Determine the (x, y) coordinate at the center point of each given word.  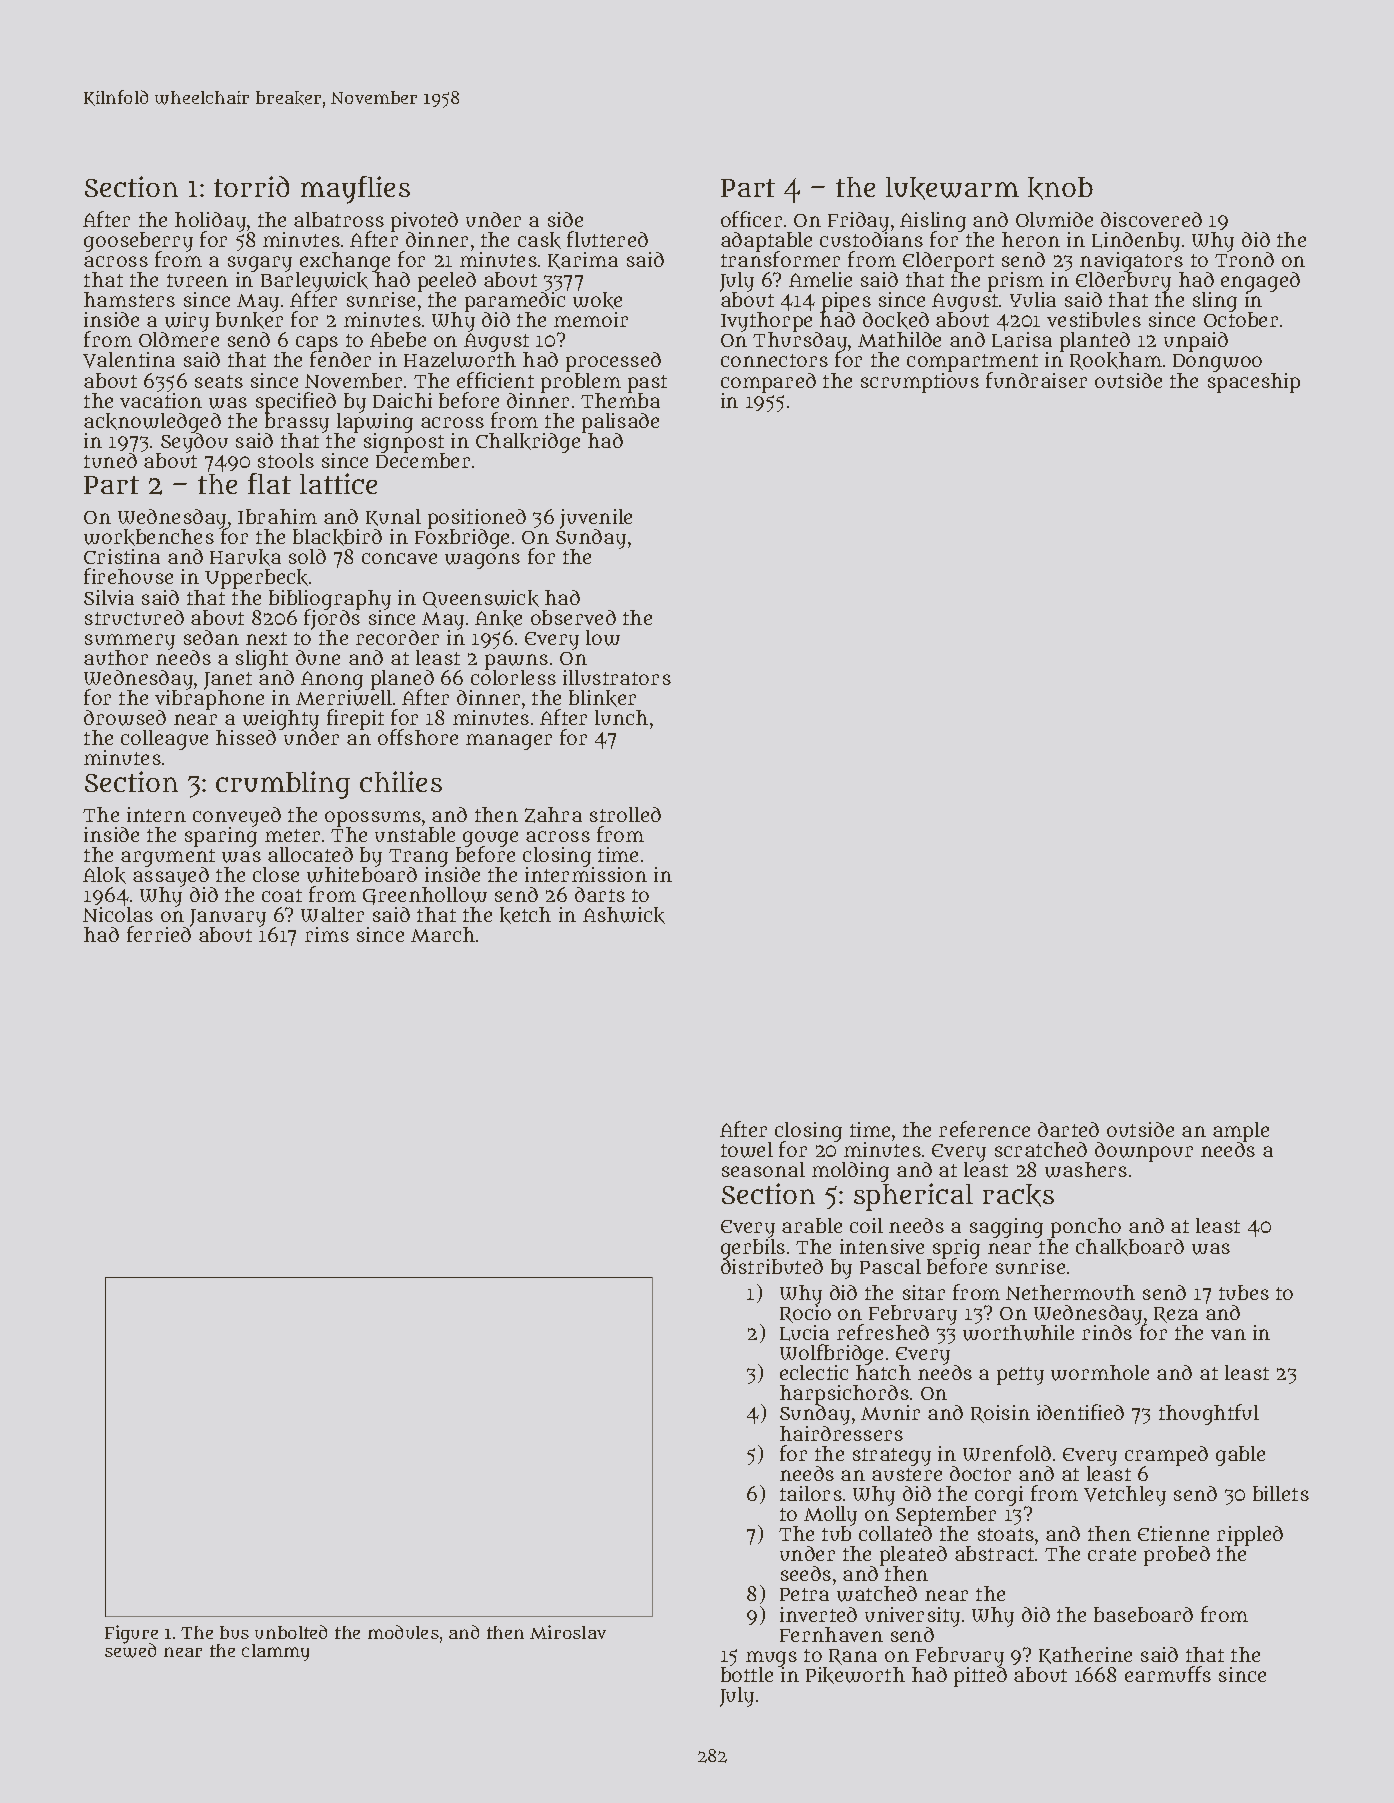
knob (1060, 188)
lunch (621, 717)
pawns (516, 662)
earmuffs (1168, 1674)
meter (292, 835)
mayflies (355, 190)
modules (403, 1632)
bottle (747, 1674)
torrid (251, 186)
